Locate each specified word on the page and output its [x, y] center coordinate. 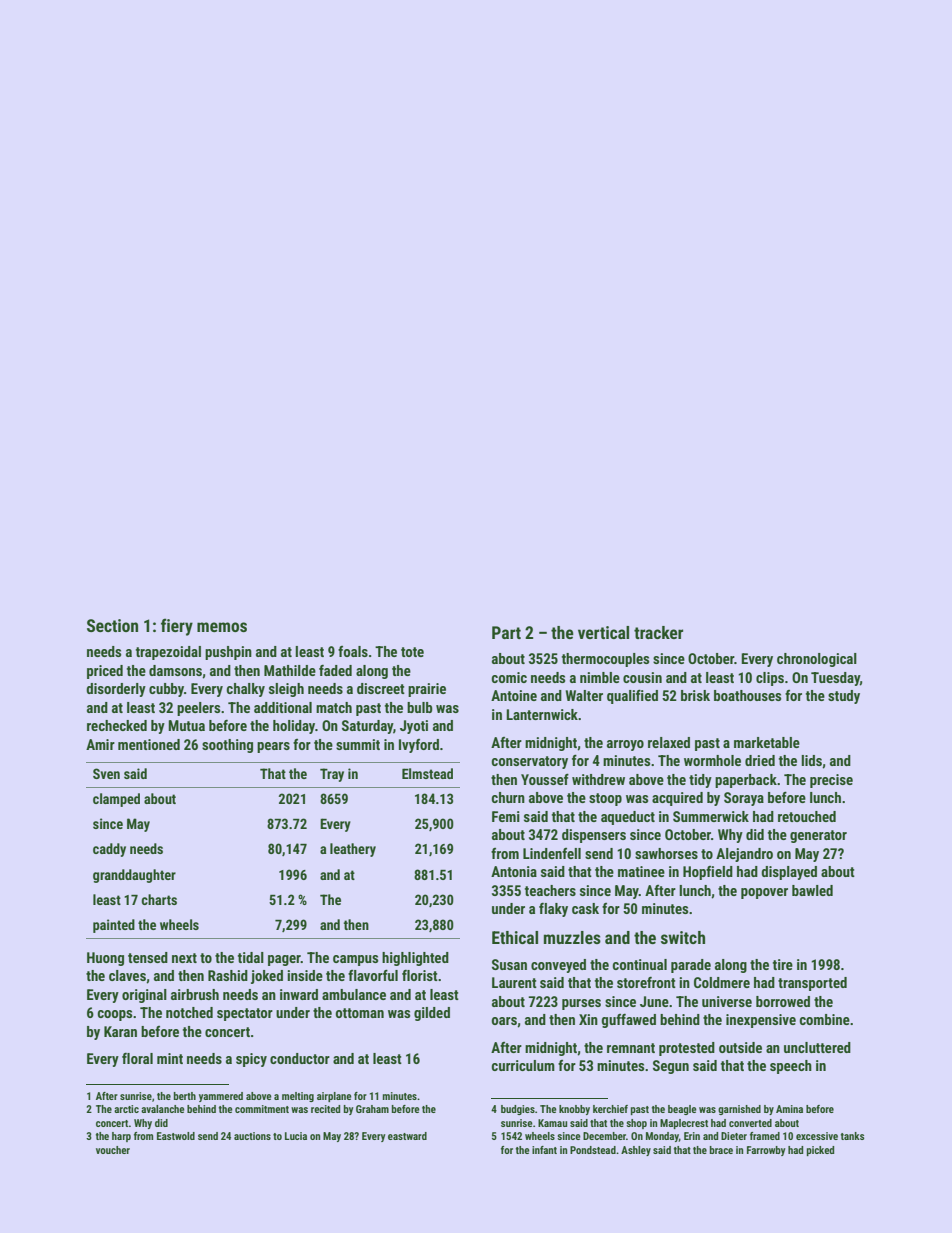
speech [791, 1067]
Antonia [514, 871]
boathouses [747, 695]
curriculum [523, 1065]
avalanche [163, 1109]
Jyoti [414, 727]
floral [137, 1058]
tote [412, 652]
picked [820, 1151]
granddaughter [134, 876]
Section [112, 625]
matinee [641, 871]
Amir [100, 744]
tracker [658, 632]
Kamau [552, 1123]
